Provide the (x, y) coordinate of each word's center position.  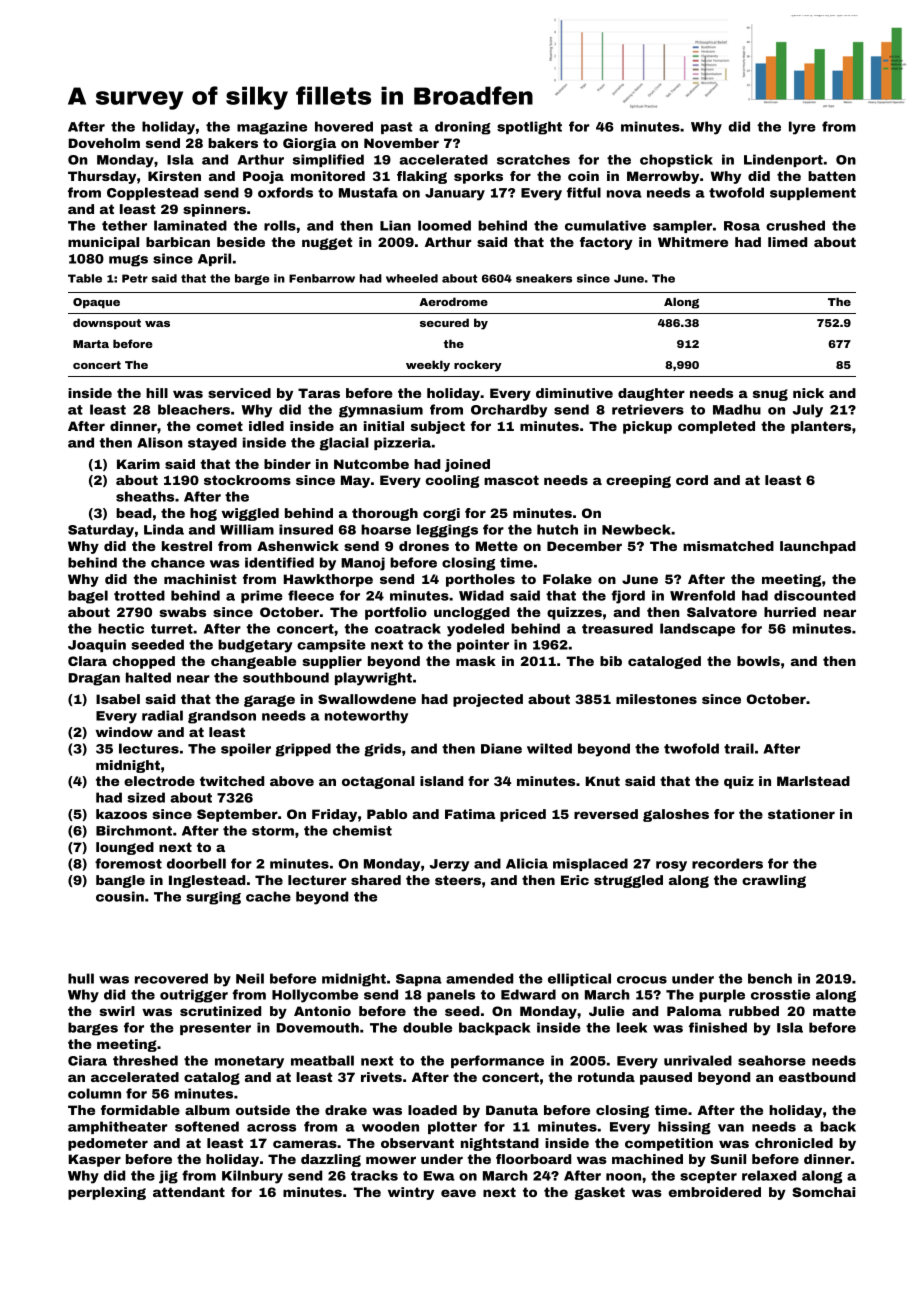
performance (497, 1061)
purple (722, 995)
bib (611, 661)
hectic (121, 628)
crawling (774, 881)
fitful (584, 192)
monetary (249, 1062)
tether (124, 225)
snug (770, 395)
